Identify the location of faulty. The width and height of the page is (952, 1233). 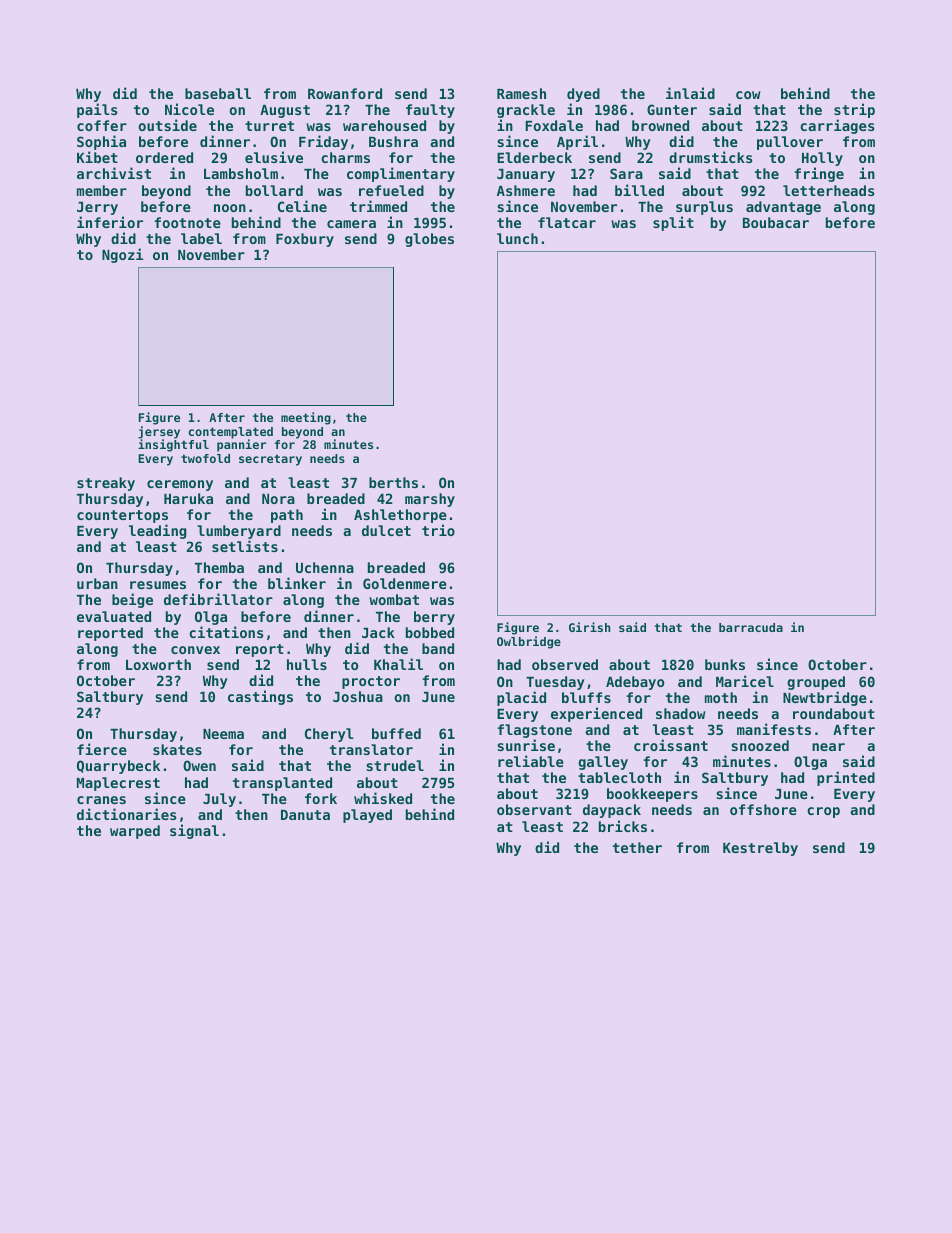
(430, 111).
